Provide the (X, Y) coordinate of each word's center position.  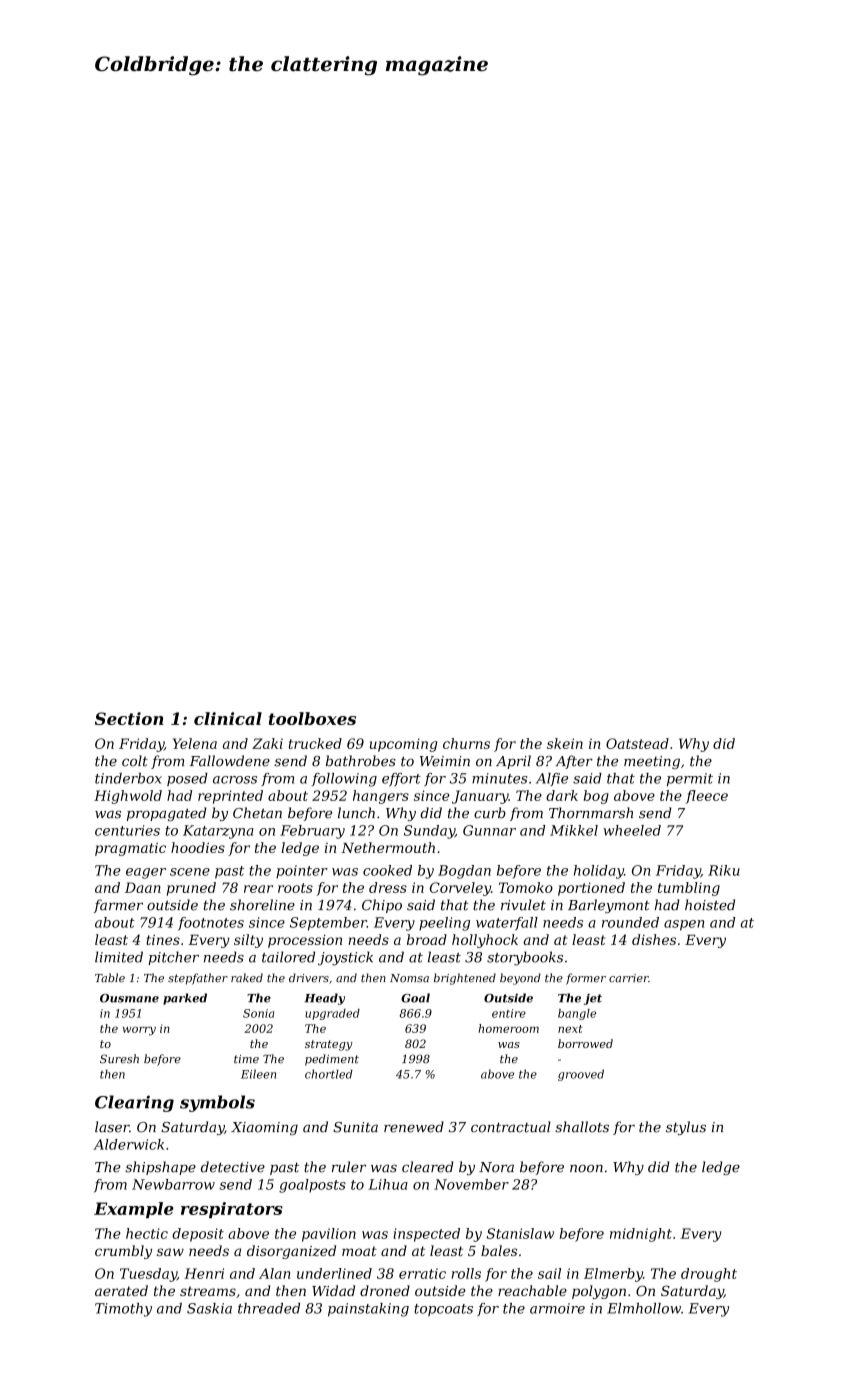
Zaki (267, 743)
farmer (118, 906)
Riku (724, 870)
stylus (686, 1128)
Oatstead (637, 743)
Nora (496, 1167)
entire (509, 1013)
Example (134, 1210)
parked (185, 999)
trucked (315, 743)
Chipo (382, 906)
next (570, 1029)
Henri (204, 1273)
